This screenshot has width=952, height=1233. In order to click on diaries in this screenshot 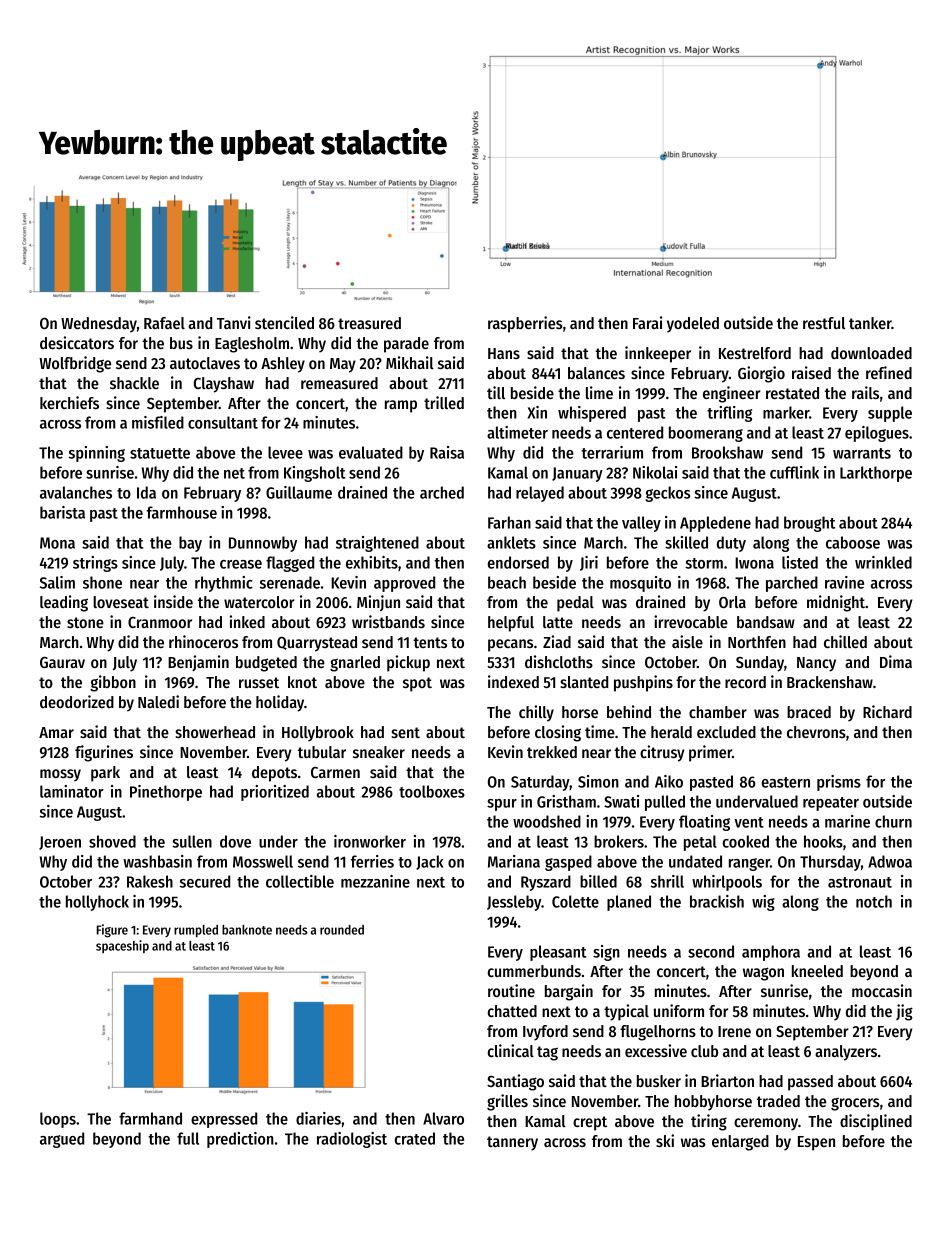, I will do `click(318, 1118)`.
